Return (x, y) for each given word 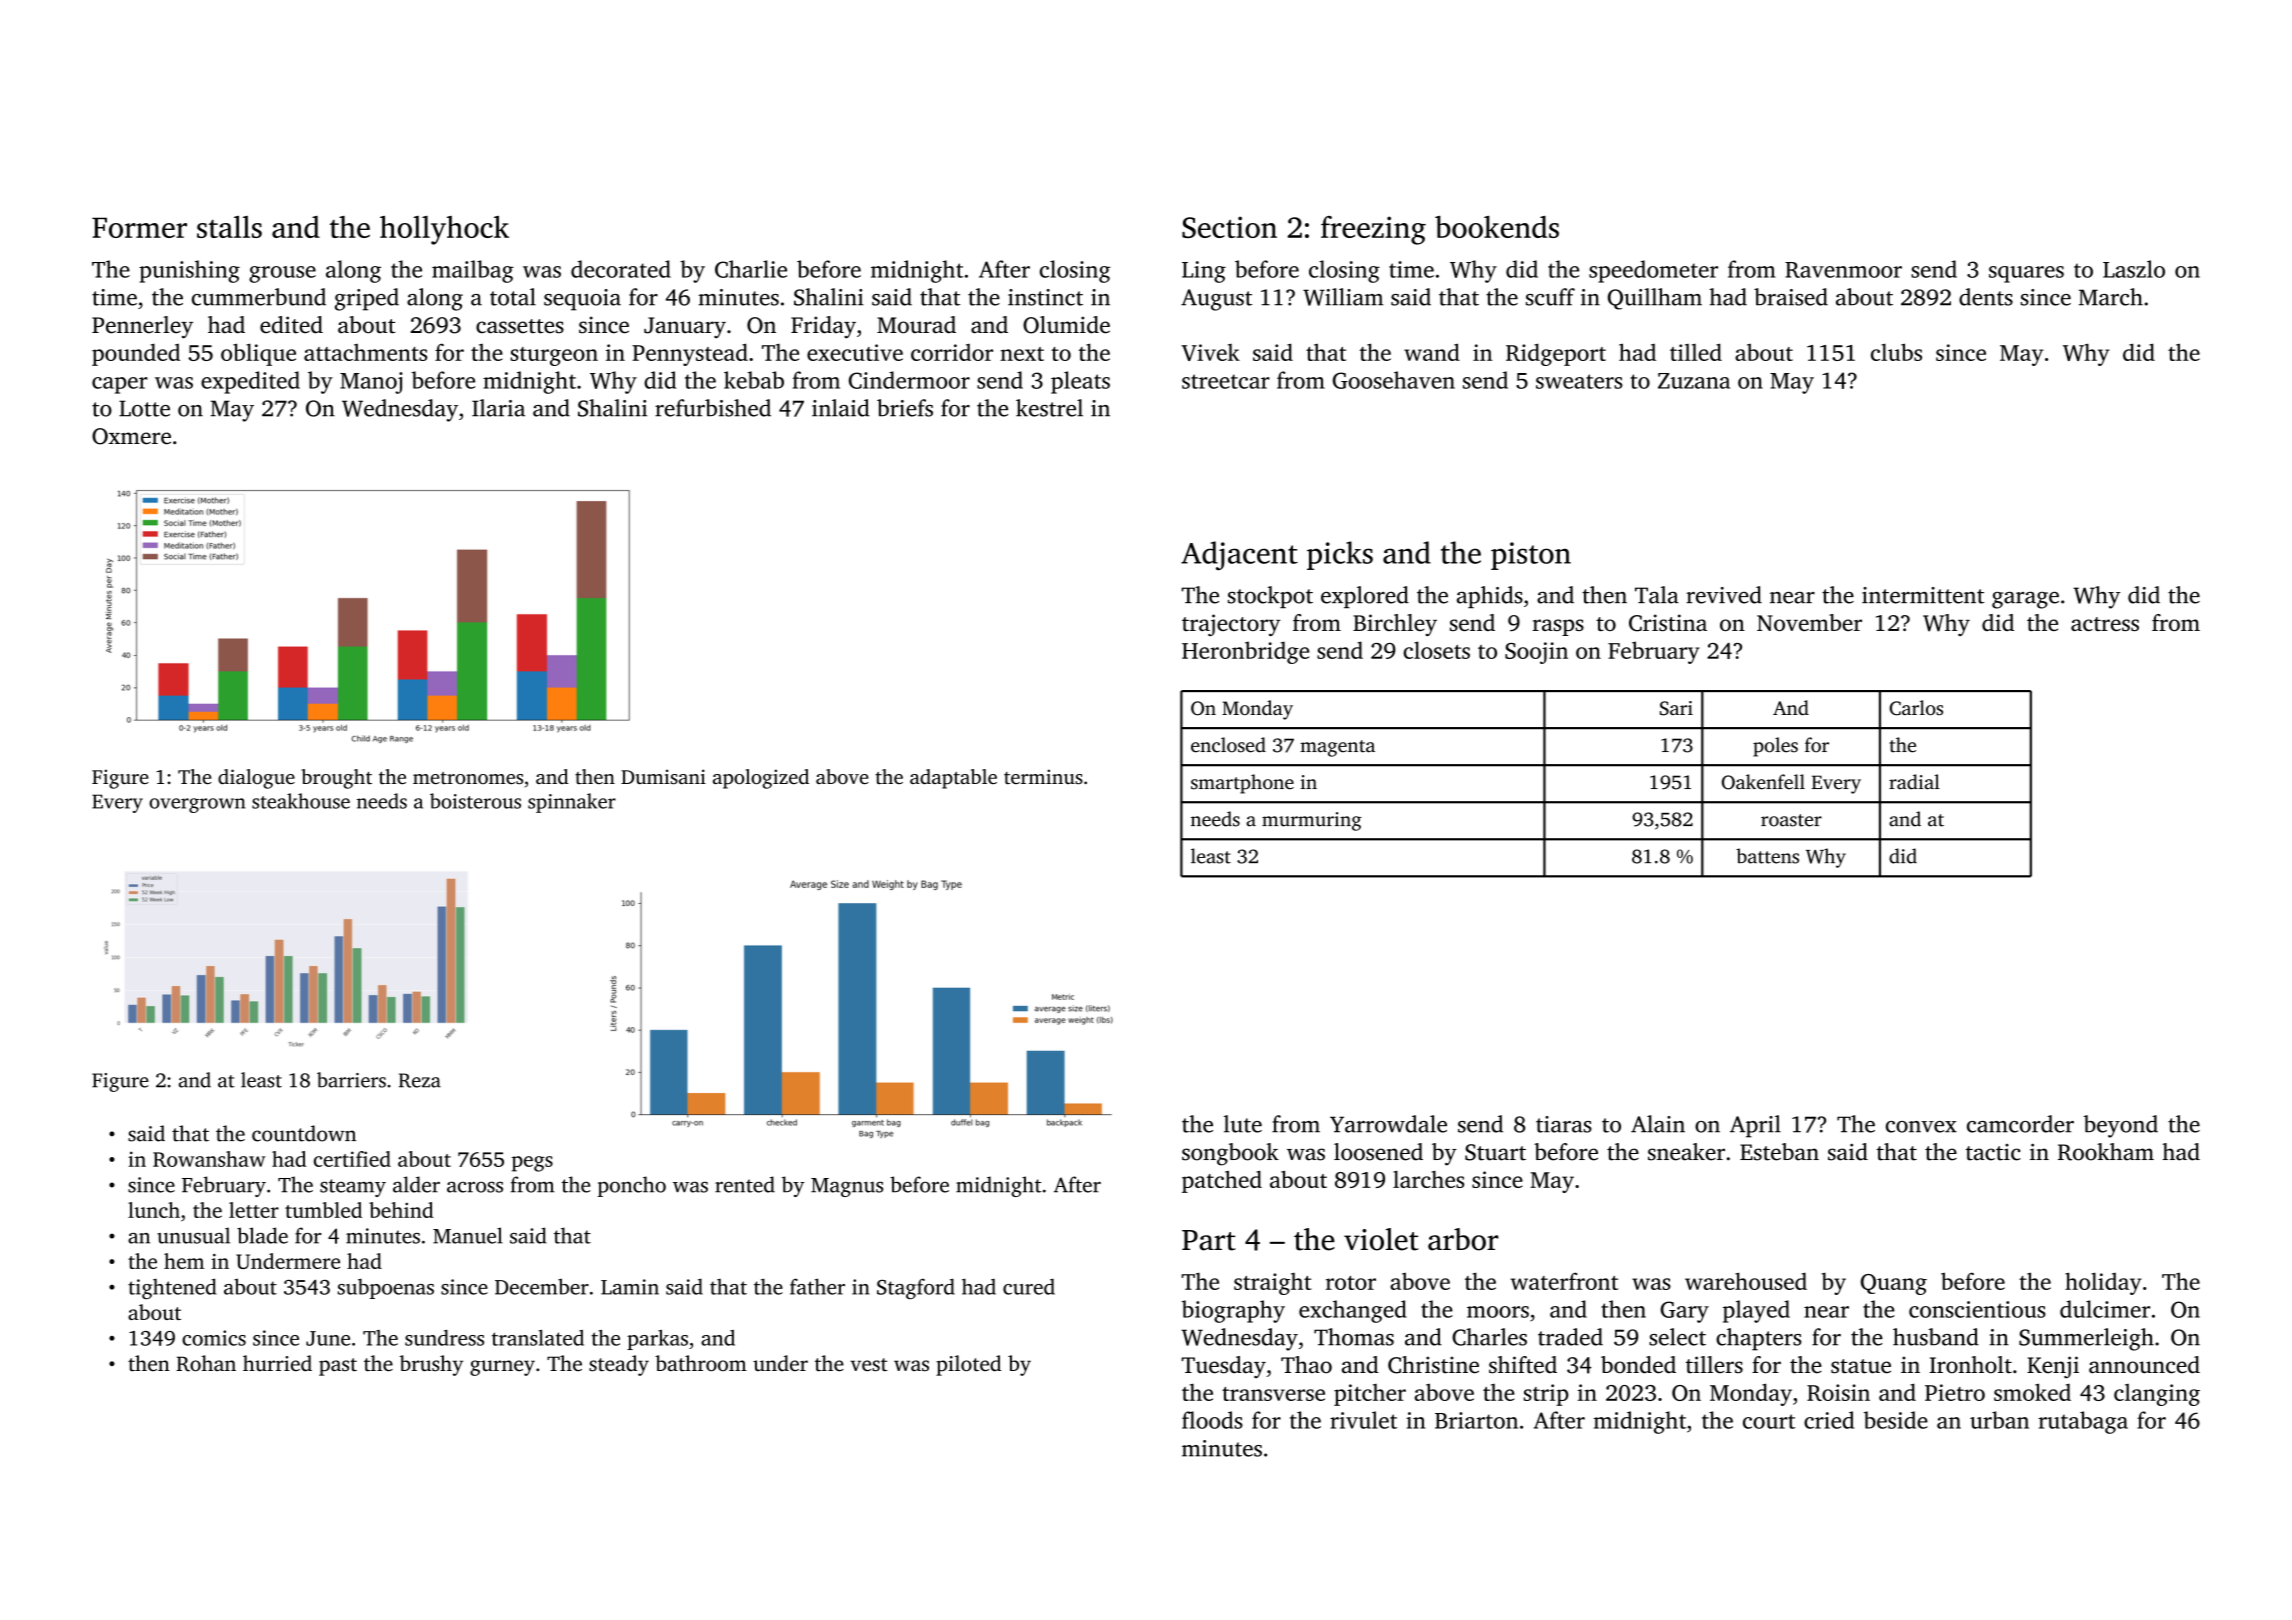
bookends (1497, 227)
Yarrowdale (1388, 1124)
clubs (1896, 352)
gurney (502, 1368)
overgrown (197, 805)
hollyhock (444, 230)
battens (1767, 856)
